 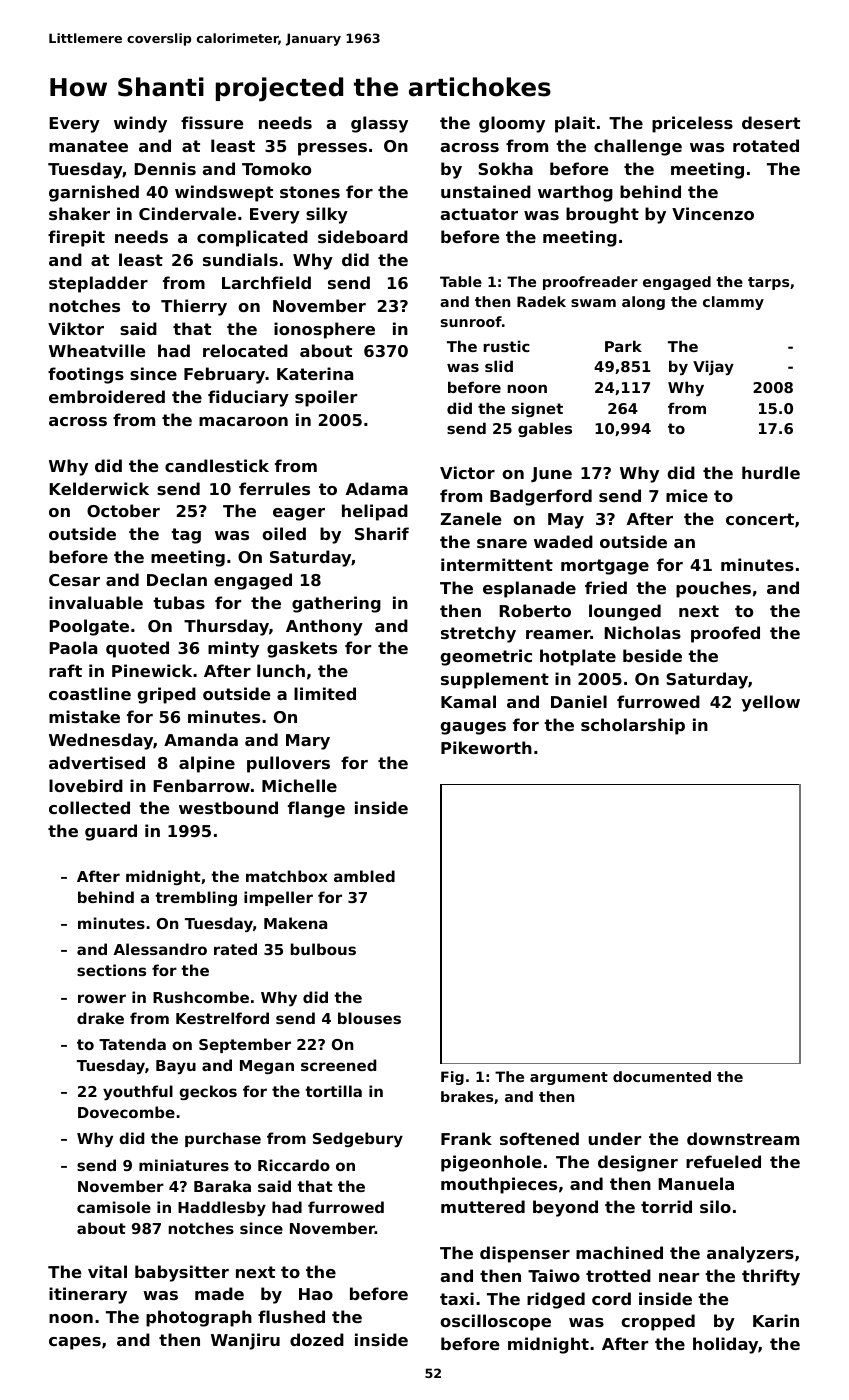 I want to click on tarps, so click(x=768, y=283).
